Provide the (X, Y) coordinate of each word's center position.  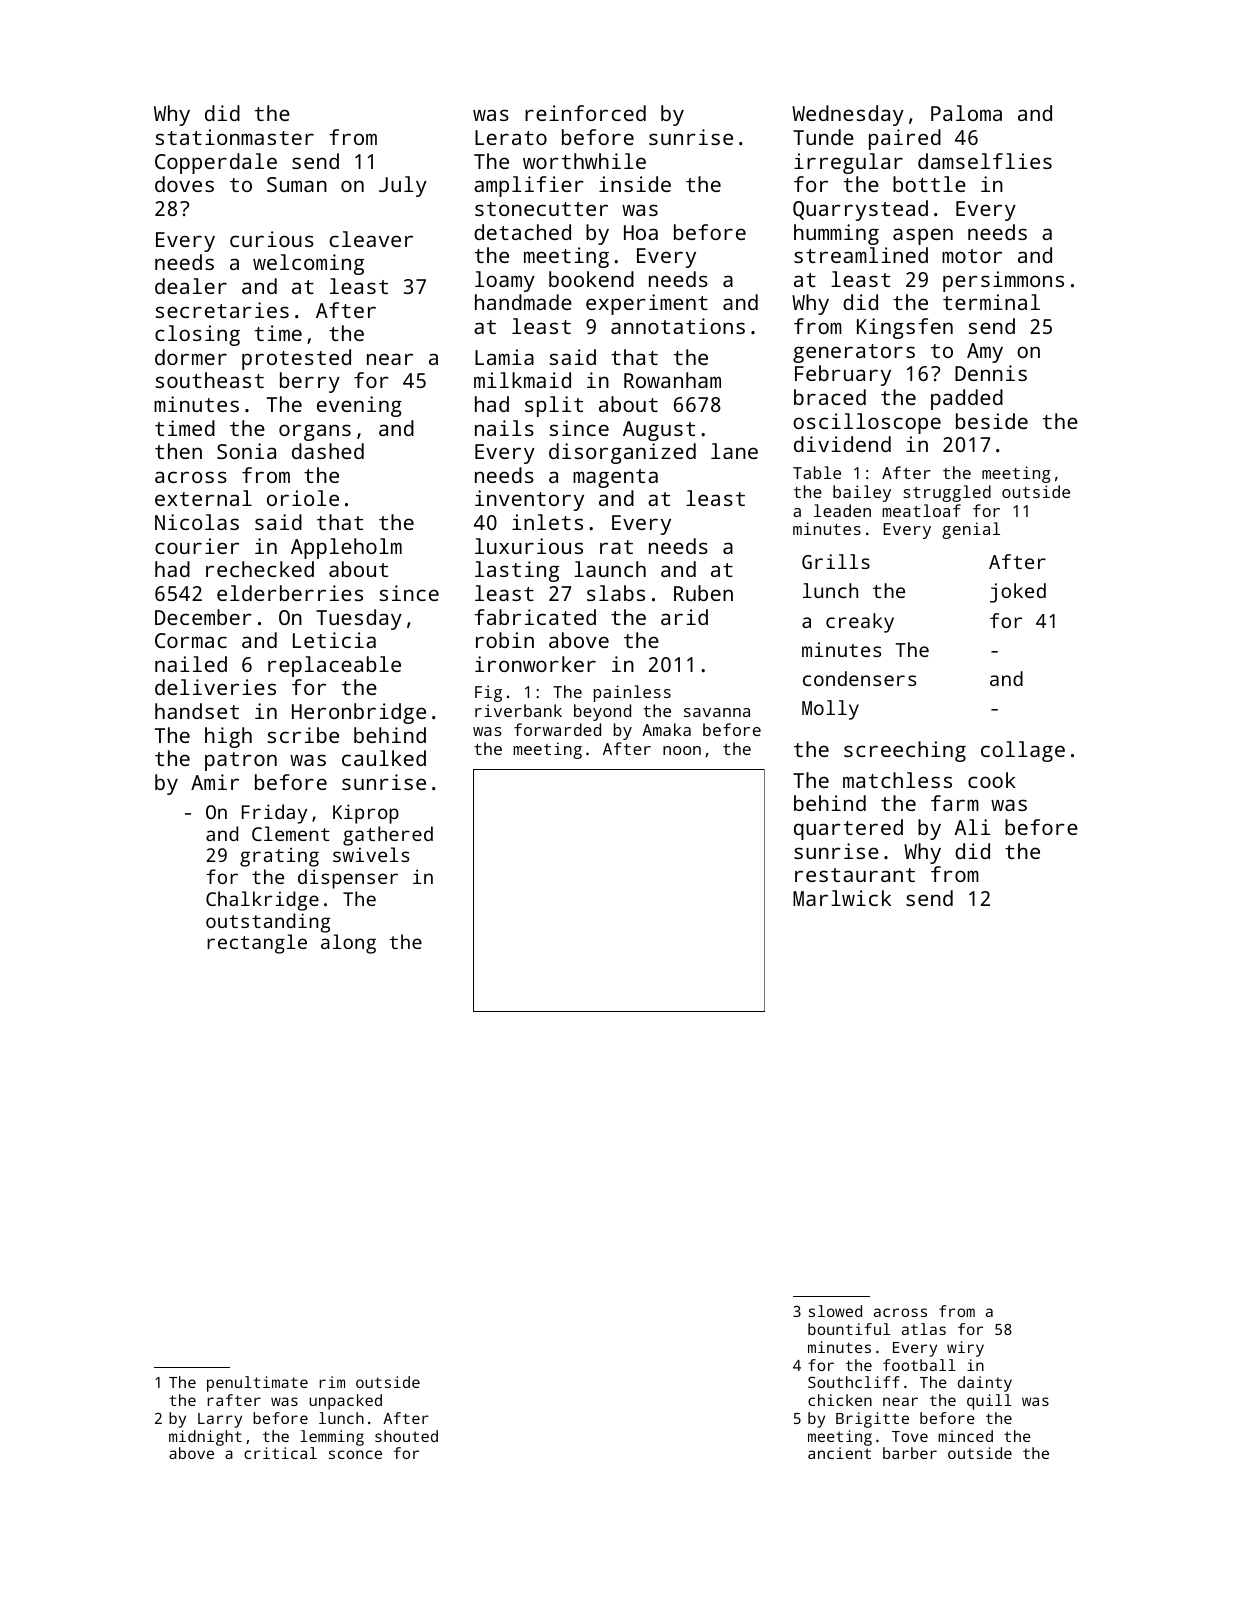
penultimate (257, 1384)
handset (197, 711)
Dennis (991, 373)
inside (635, 184)
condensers (859, 678)
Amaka (666, 729)
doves (184, 184)
